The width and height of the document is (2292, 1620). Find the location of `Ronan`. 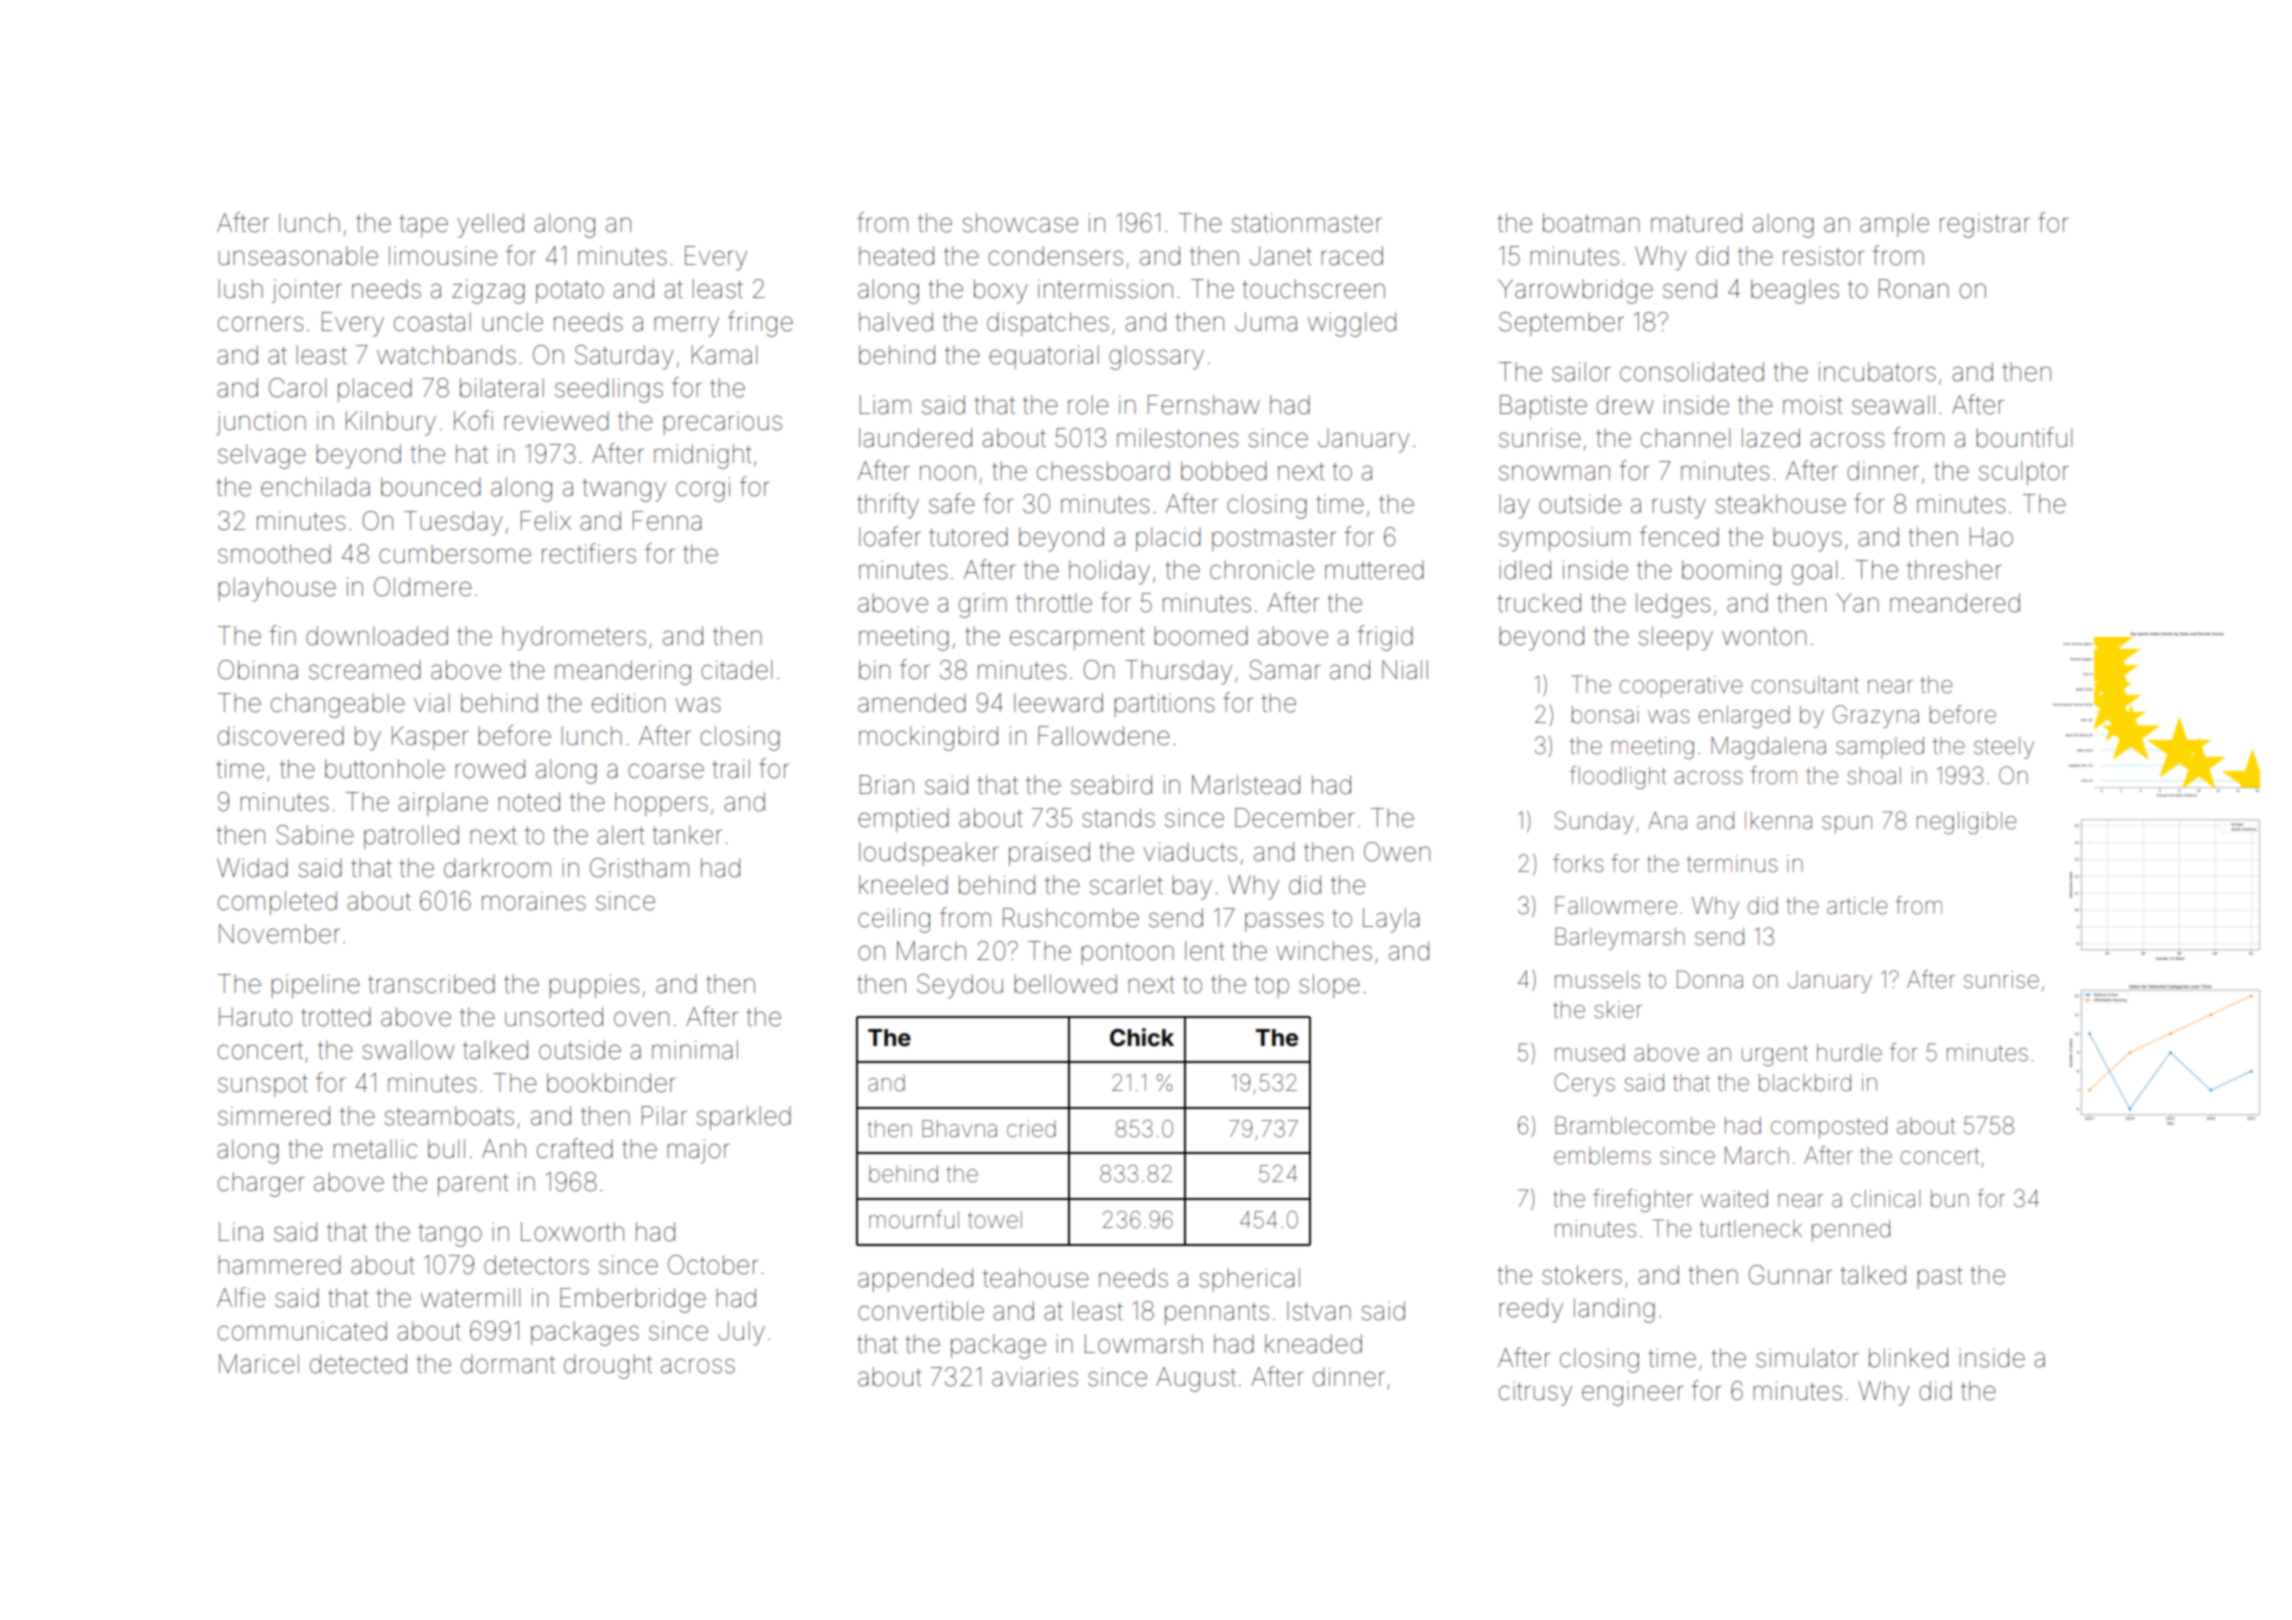

Ronan is located at coordinates (1914, 289).
